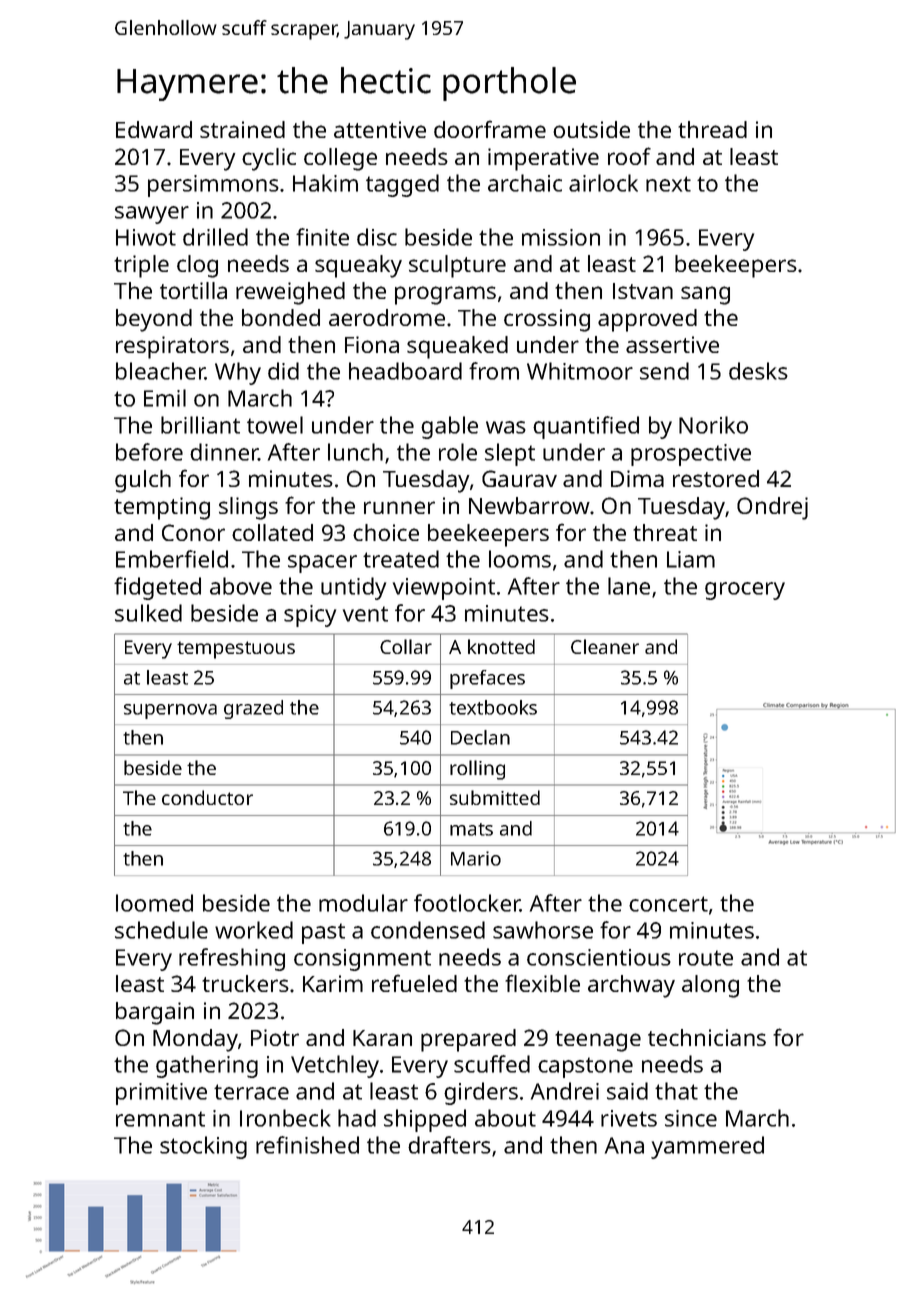 This screenshot has height=1311, width=924. I want to click on runner, so click(399, 507).
